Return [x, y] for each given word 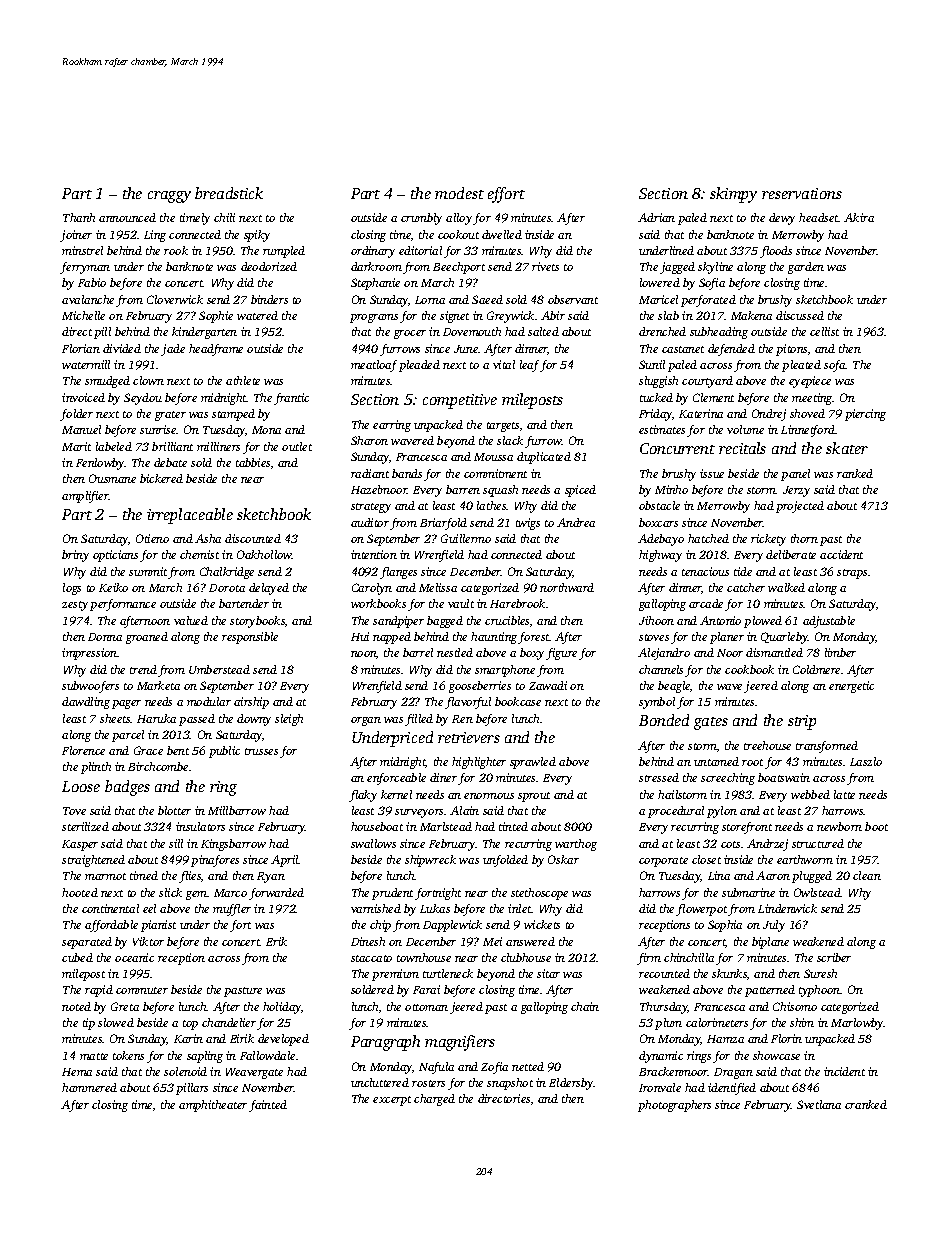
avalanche [88, 299]
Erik [276, 941]
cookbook [749, 669]
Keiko [113, 587]
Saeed [487, 299]
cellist [824, 331]
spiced [580, 491]
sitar [548, 973]
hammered [89, 1087]
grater [170, 416]
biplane [770, 943]
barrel [418, 652]
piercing [865, 415]
